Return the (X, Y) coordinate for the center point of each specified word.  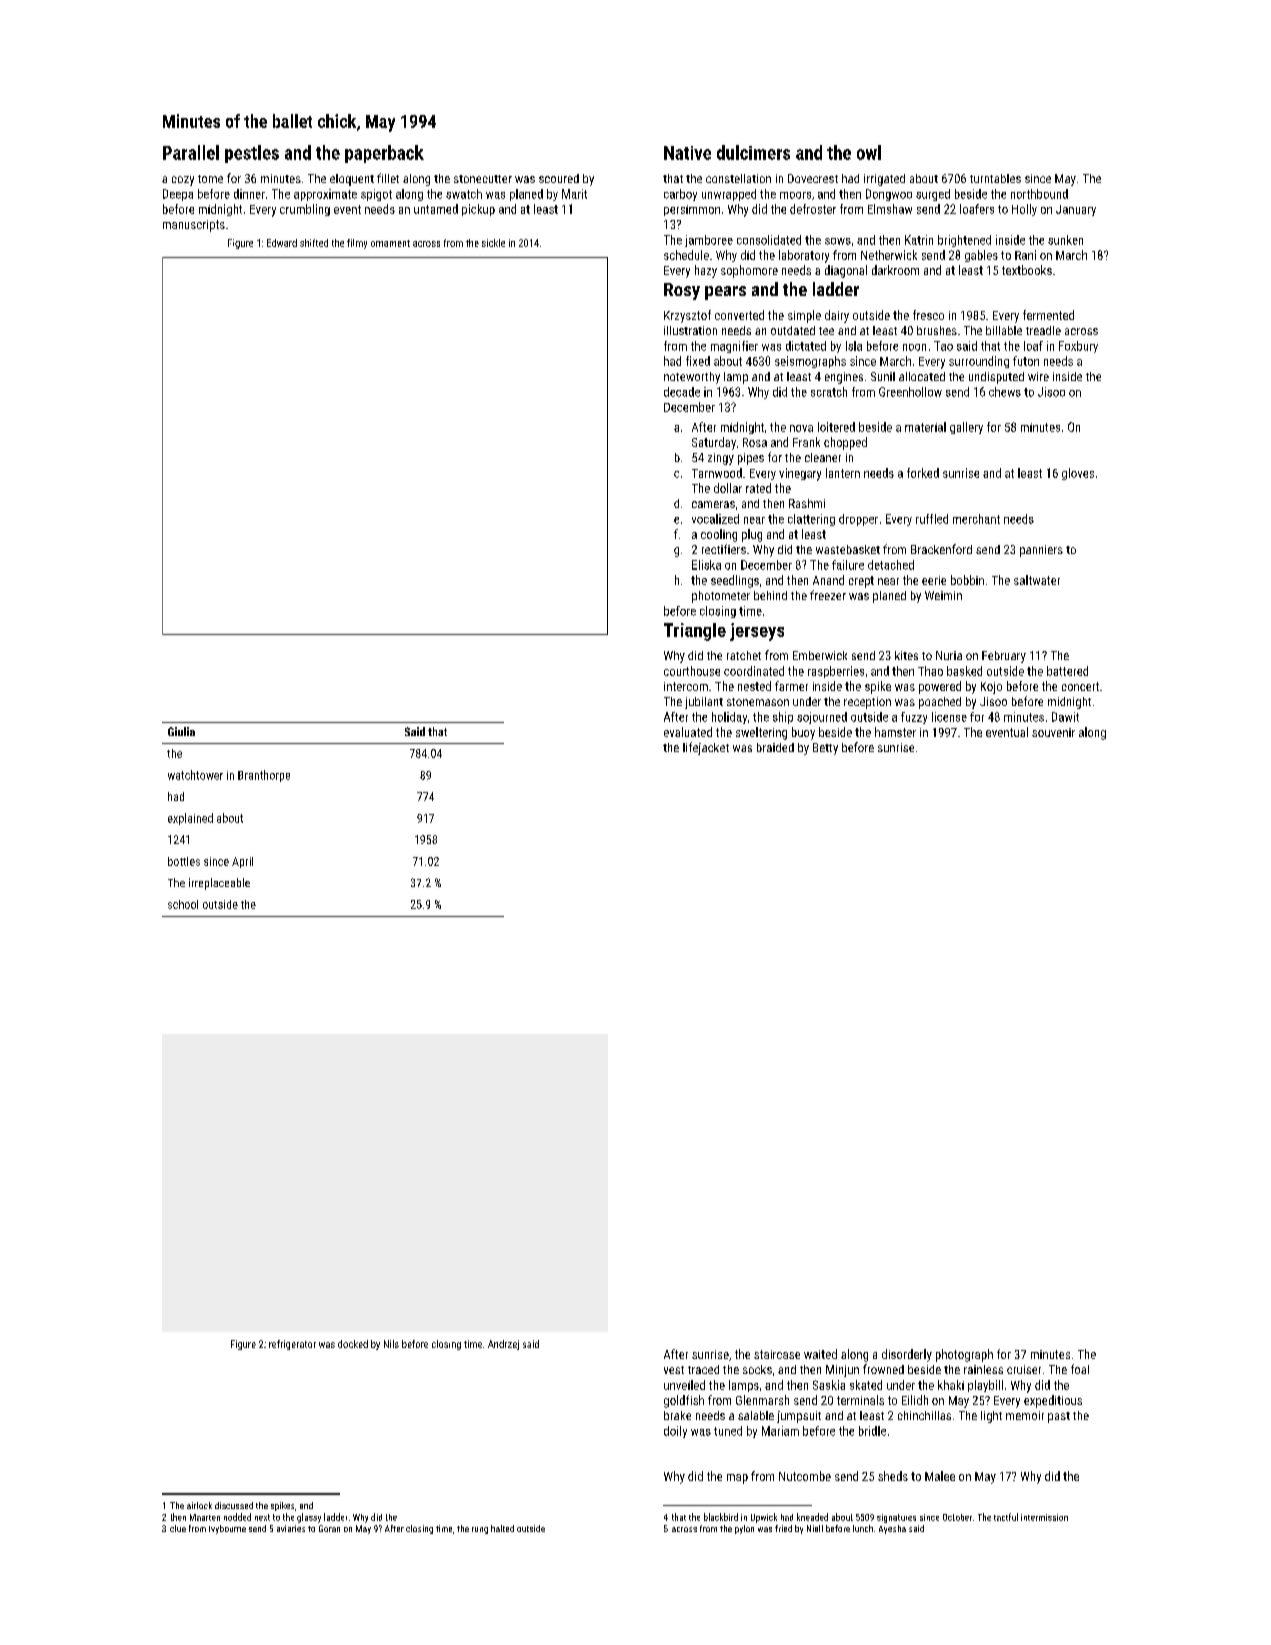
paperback (384, 154)
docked (353, 1344)
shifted (314, 243)
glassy (309, 1518)
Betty (825, 749)
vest (674, 1370)
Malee (940, 1476)
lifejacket (706, 748)
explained (190, 819)
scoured (559, 178)
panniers (1041, 551)
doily (675, 1432)
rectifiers (724, 549)
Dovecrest (813, 178)
